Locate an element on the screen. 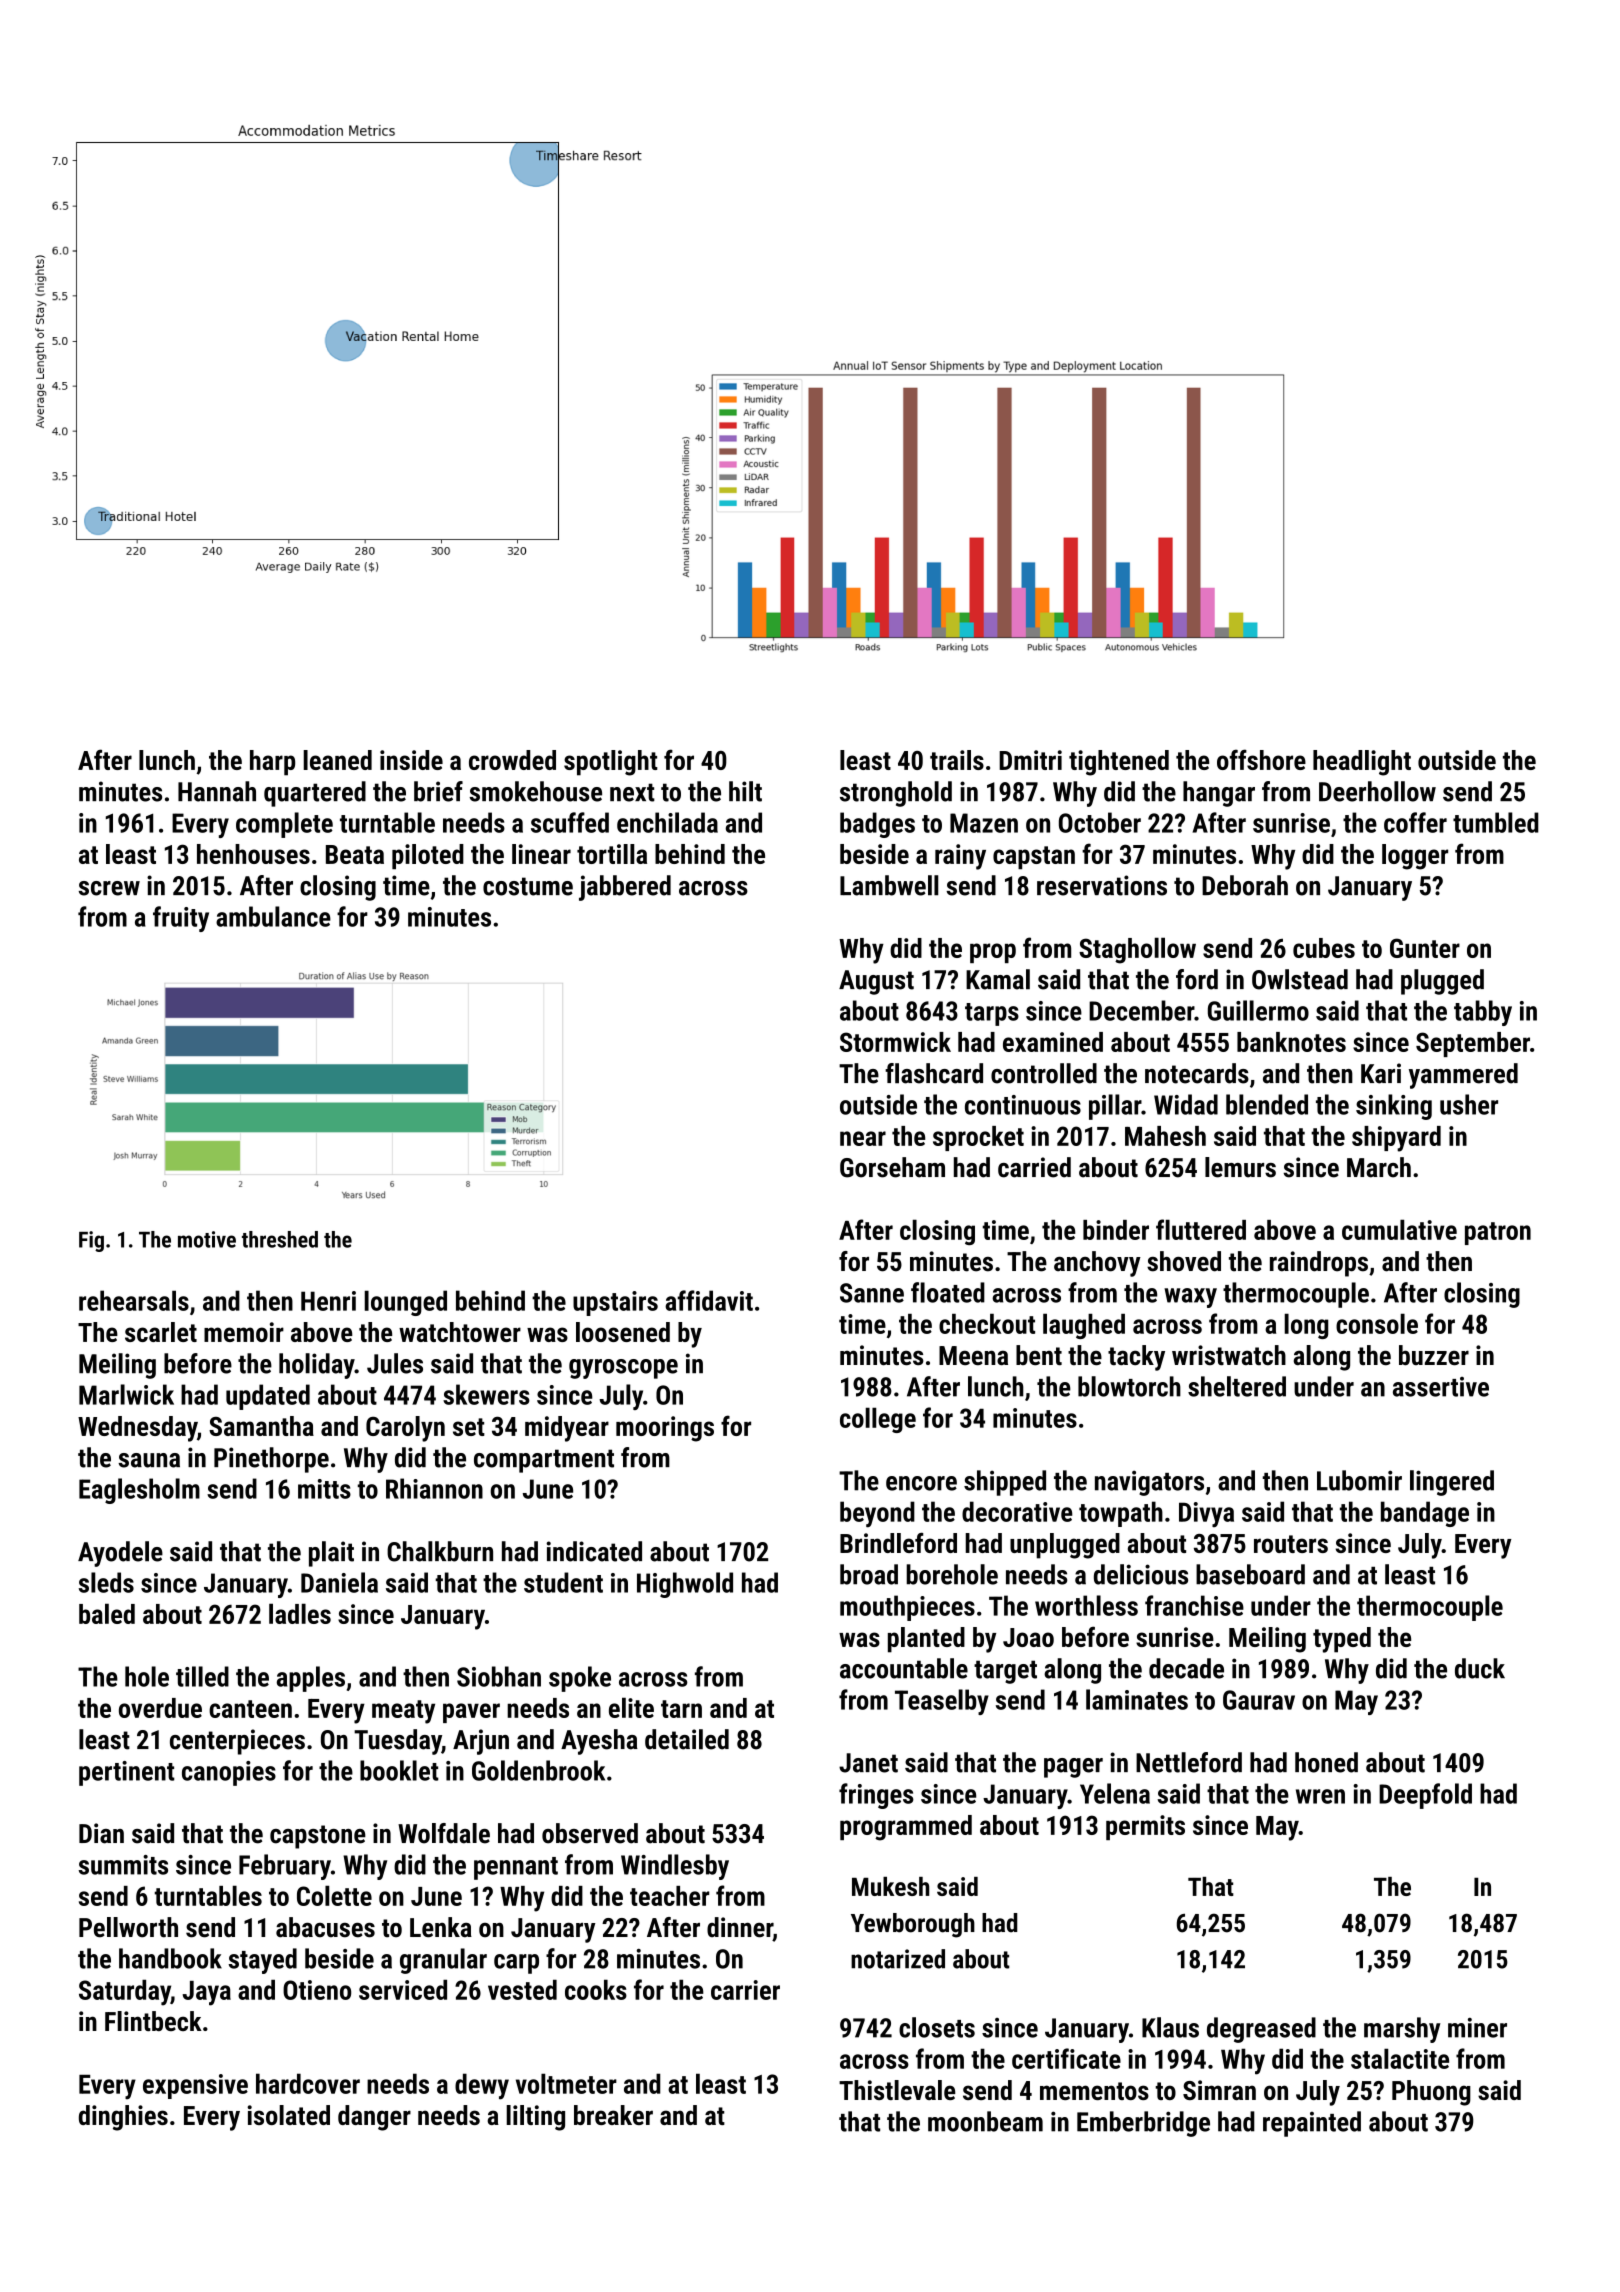 The height and width of the screenshot is (2292, 1620). duck is located at coordinates (1480, 1668).
